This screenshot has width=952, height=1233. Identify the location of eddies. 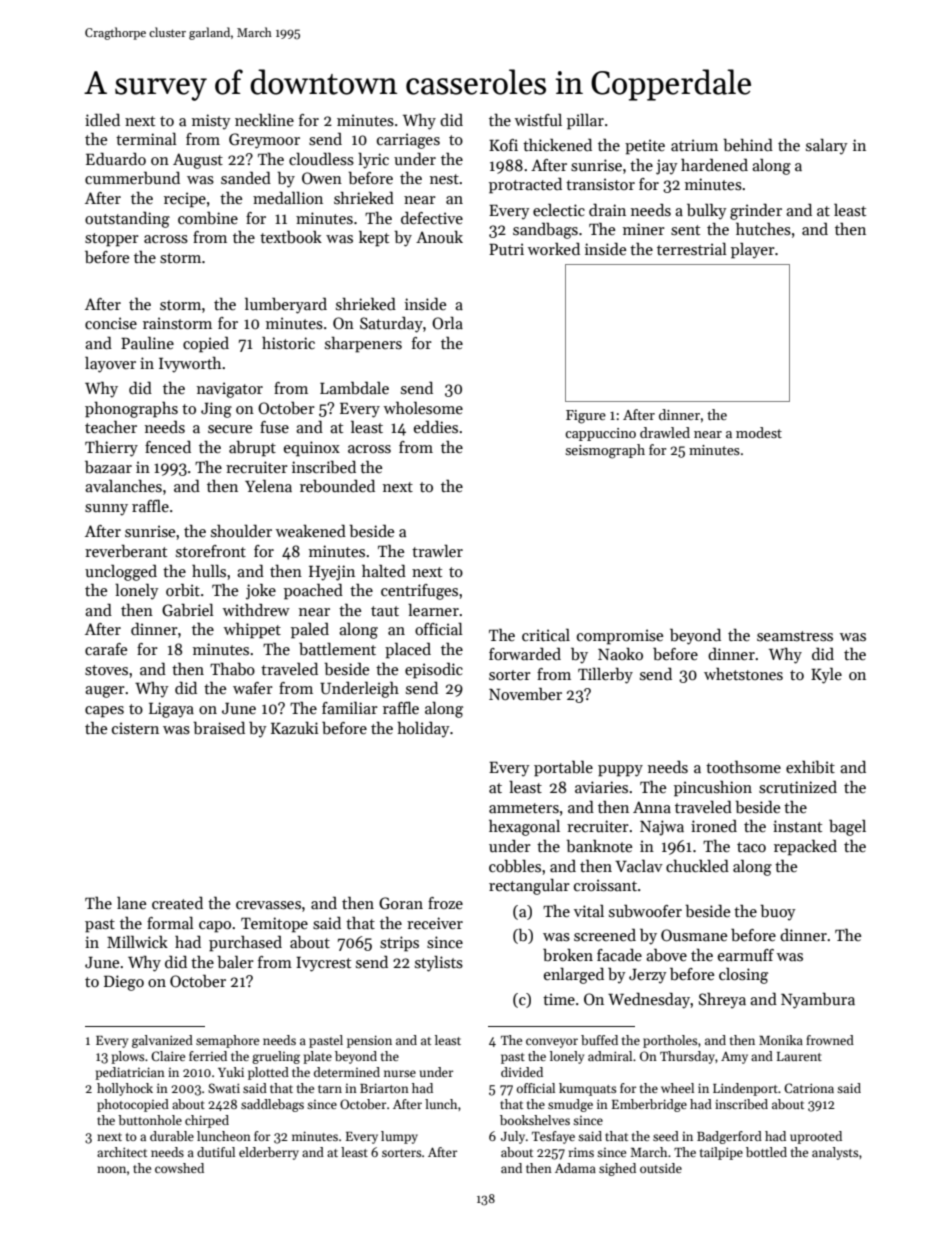
(436, 426).
